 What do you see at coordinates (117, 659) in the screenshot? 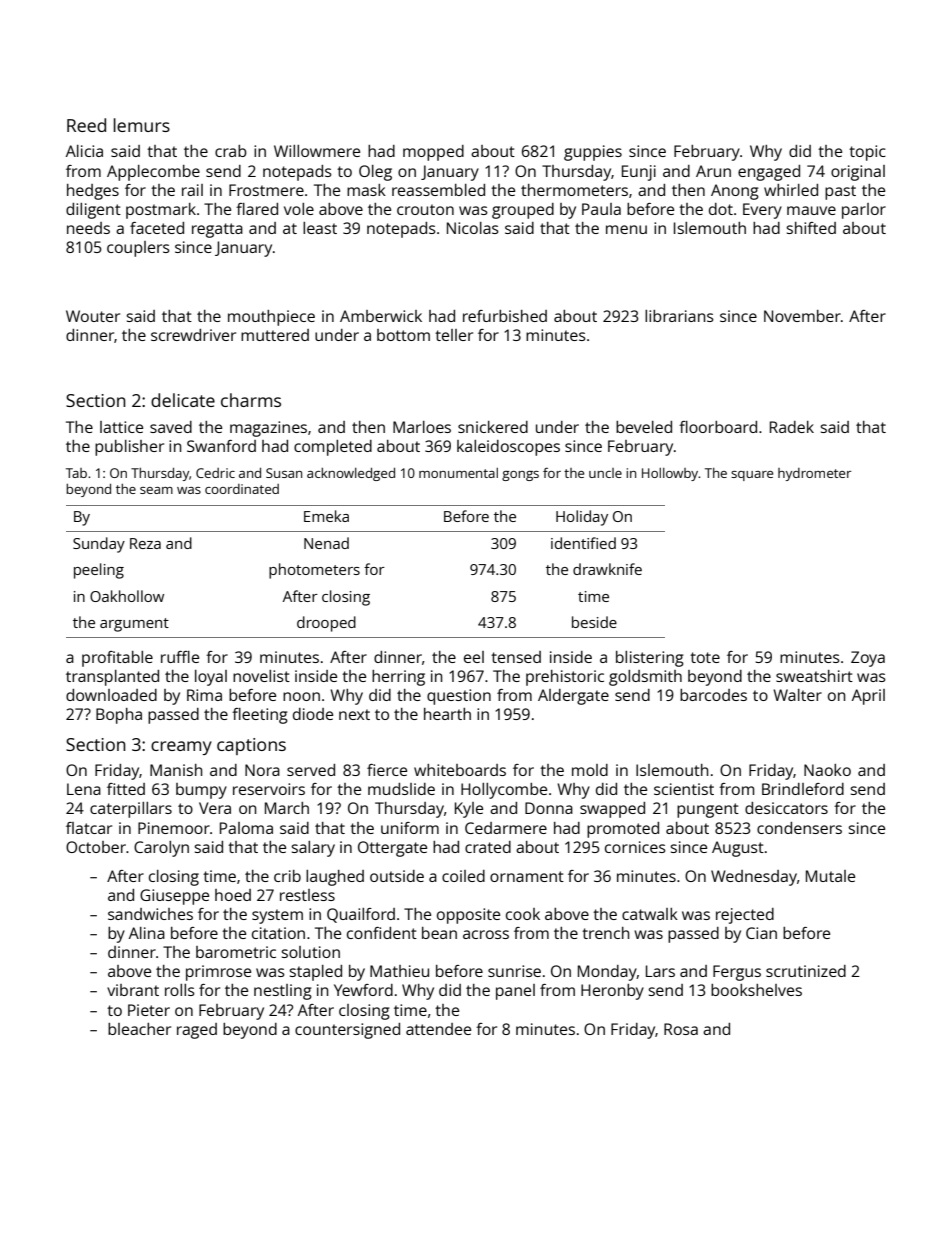
I see `profitable` at bounding box center [117, 659].
